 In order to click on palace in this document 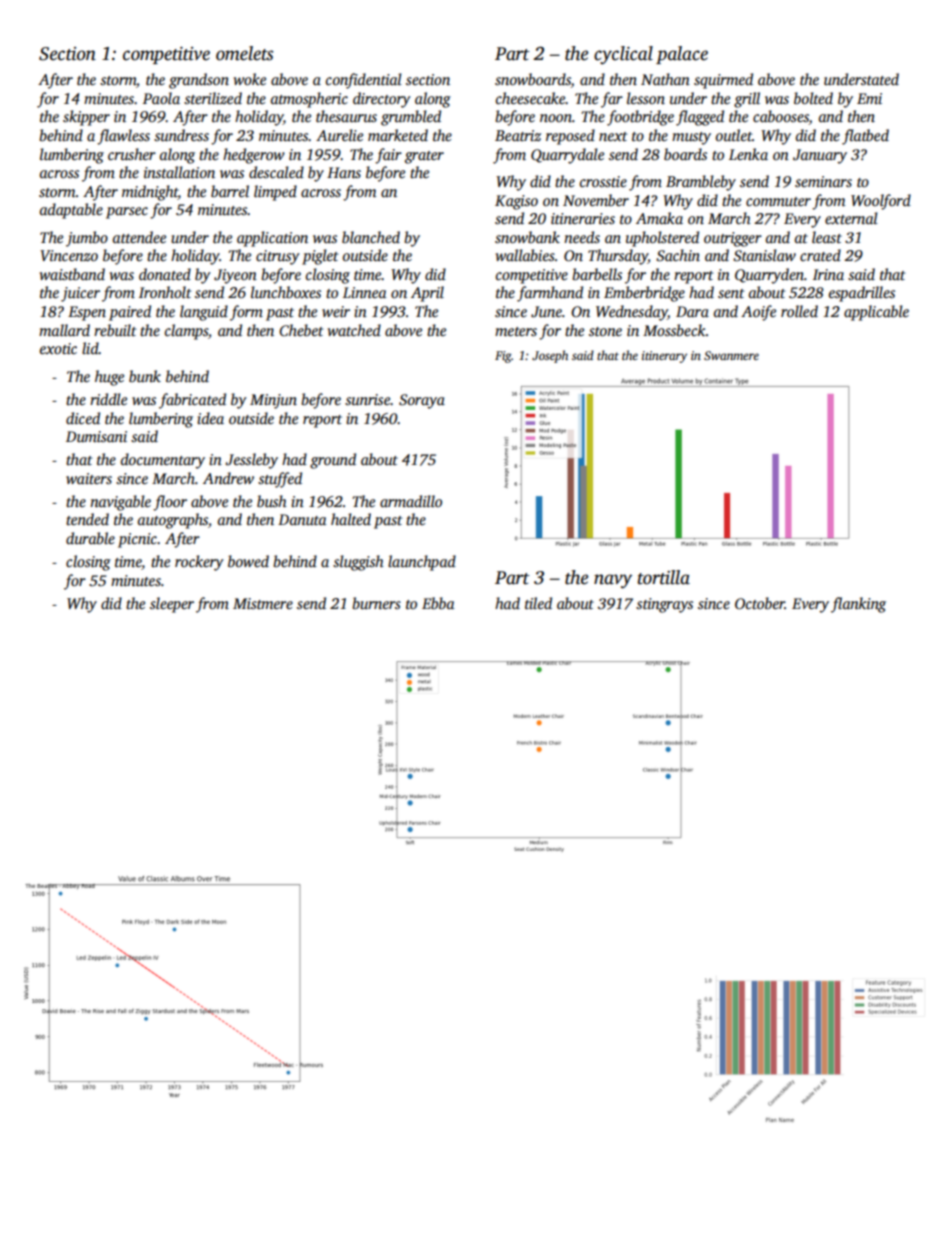, I will do `click(682, 55)`.
